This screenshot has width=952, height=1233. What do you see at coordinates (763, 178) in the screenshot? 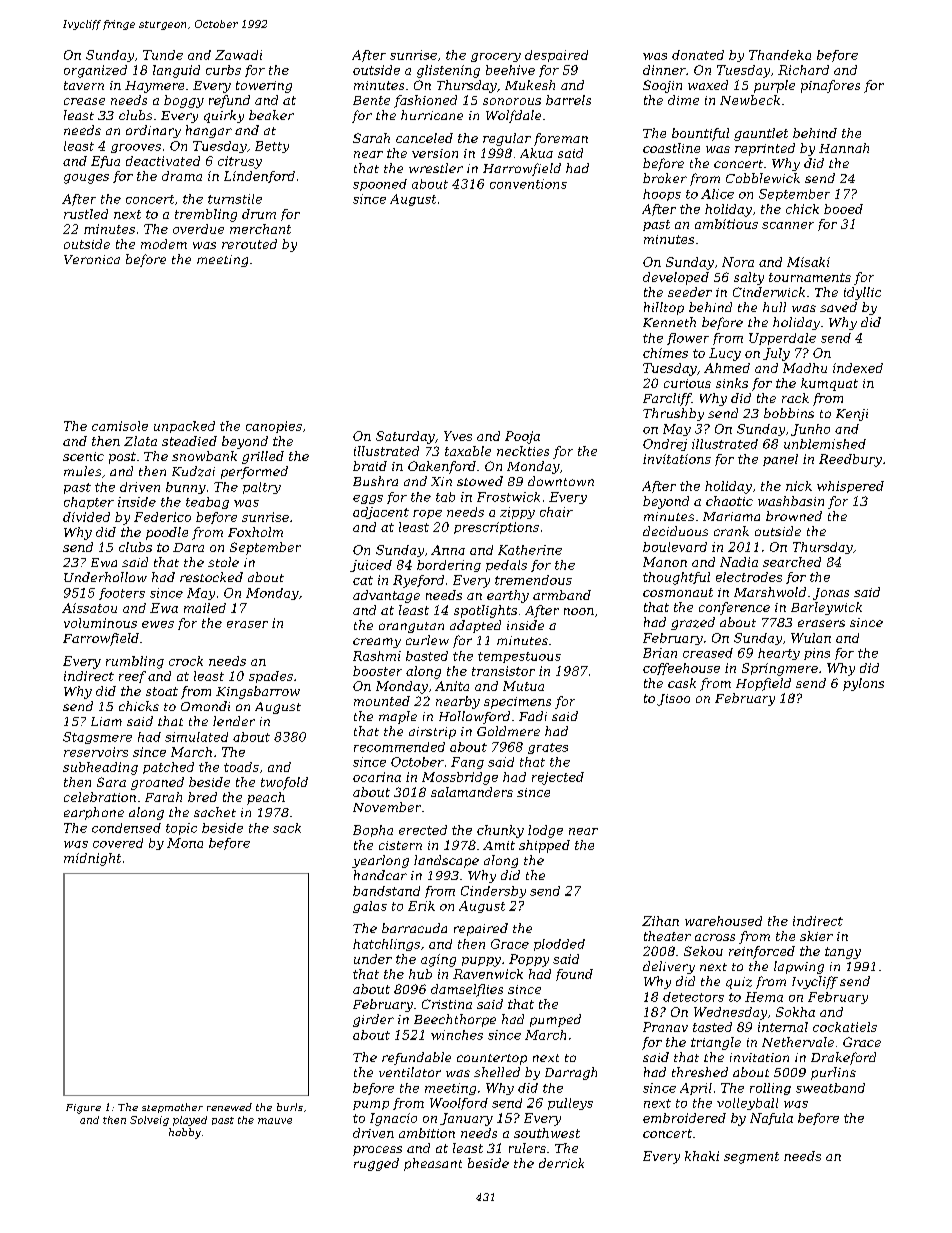
I see `Cobblewick` at bounding box center [763, 178].
